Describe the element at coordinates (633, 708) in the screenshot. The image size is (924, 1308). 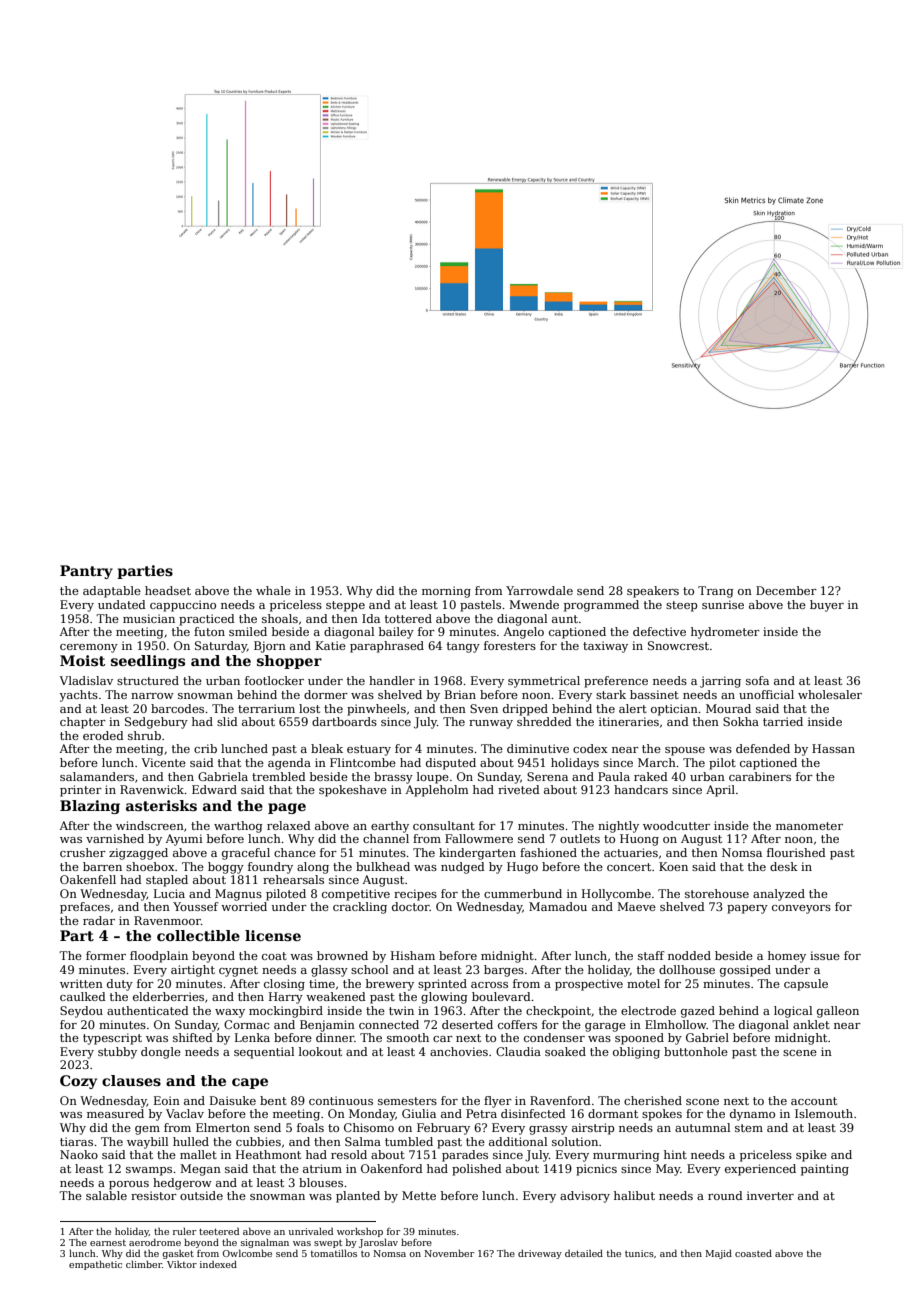
I see `alert` at that location.
